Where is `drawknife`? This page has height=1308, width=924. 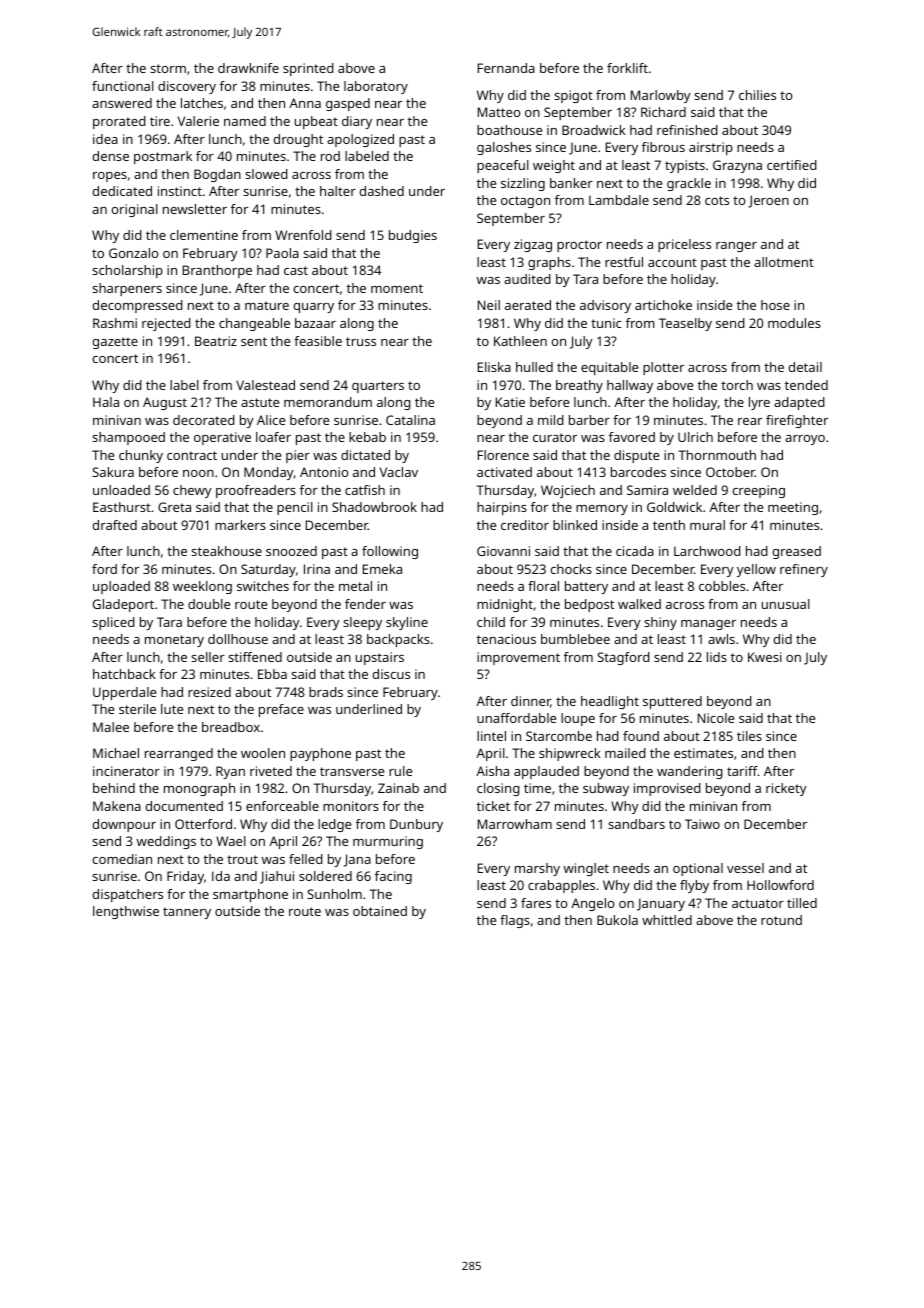
drawknife is located at coordinates (248, 68).
